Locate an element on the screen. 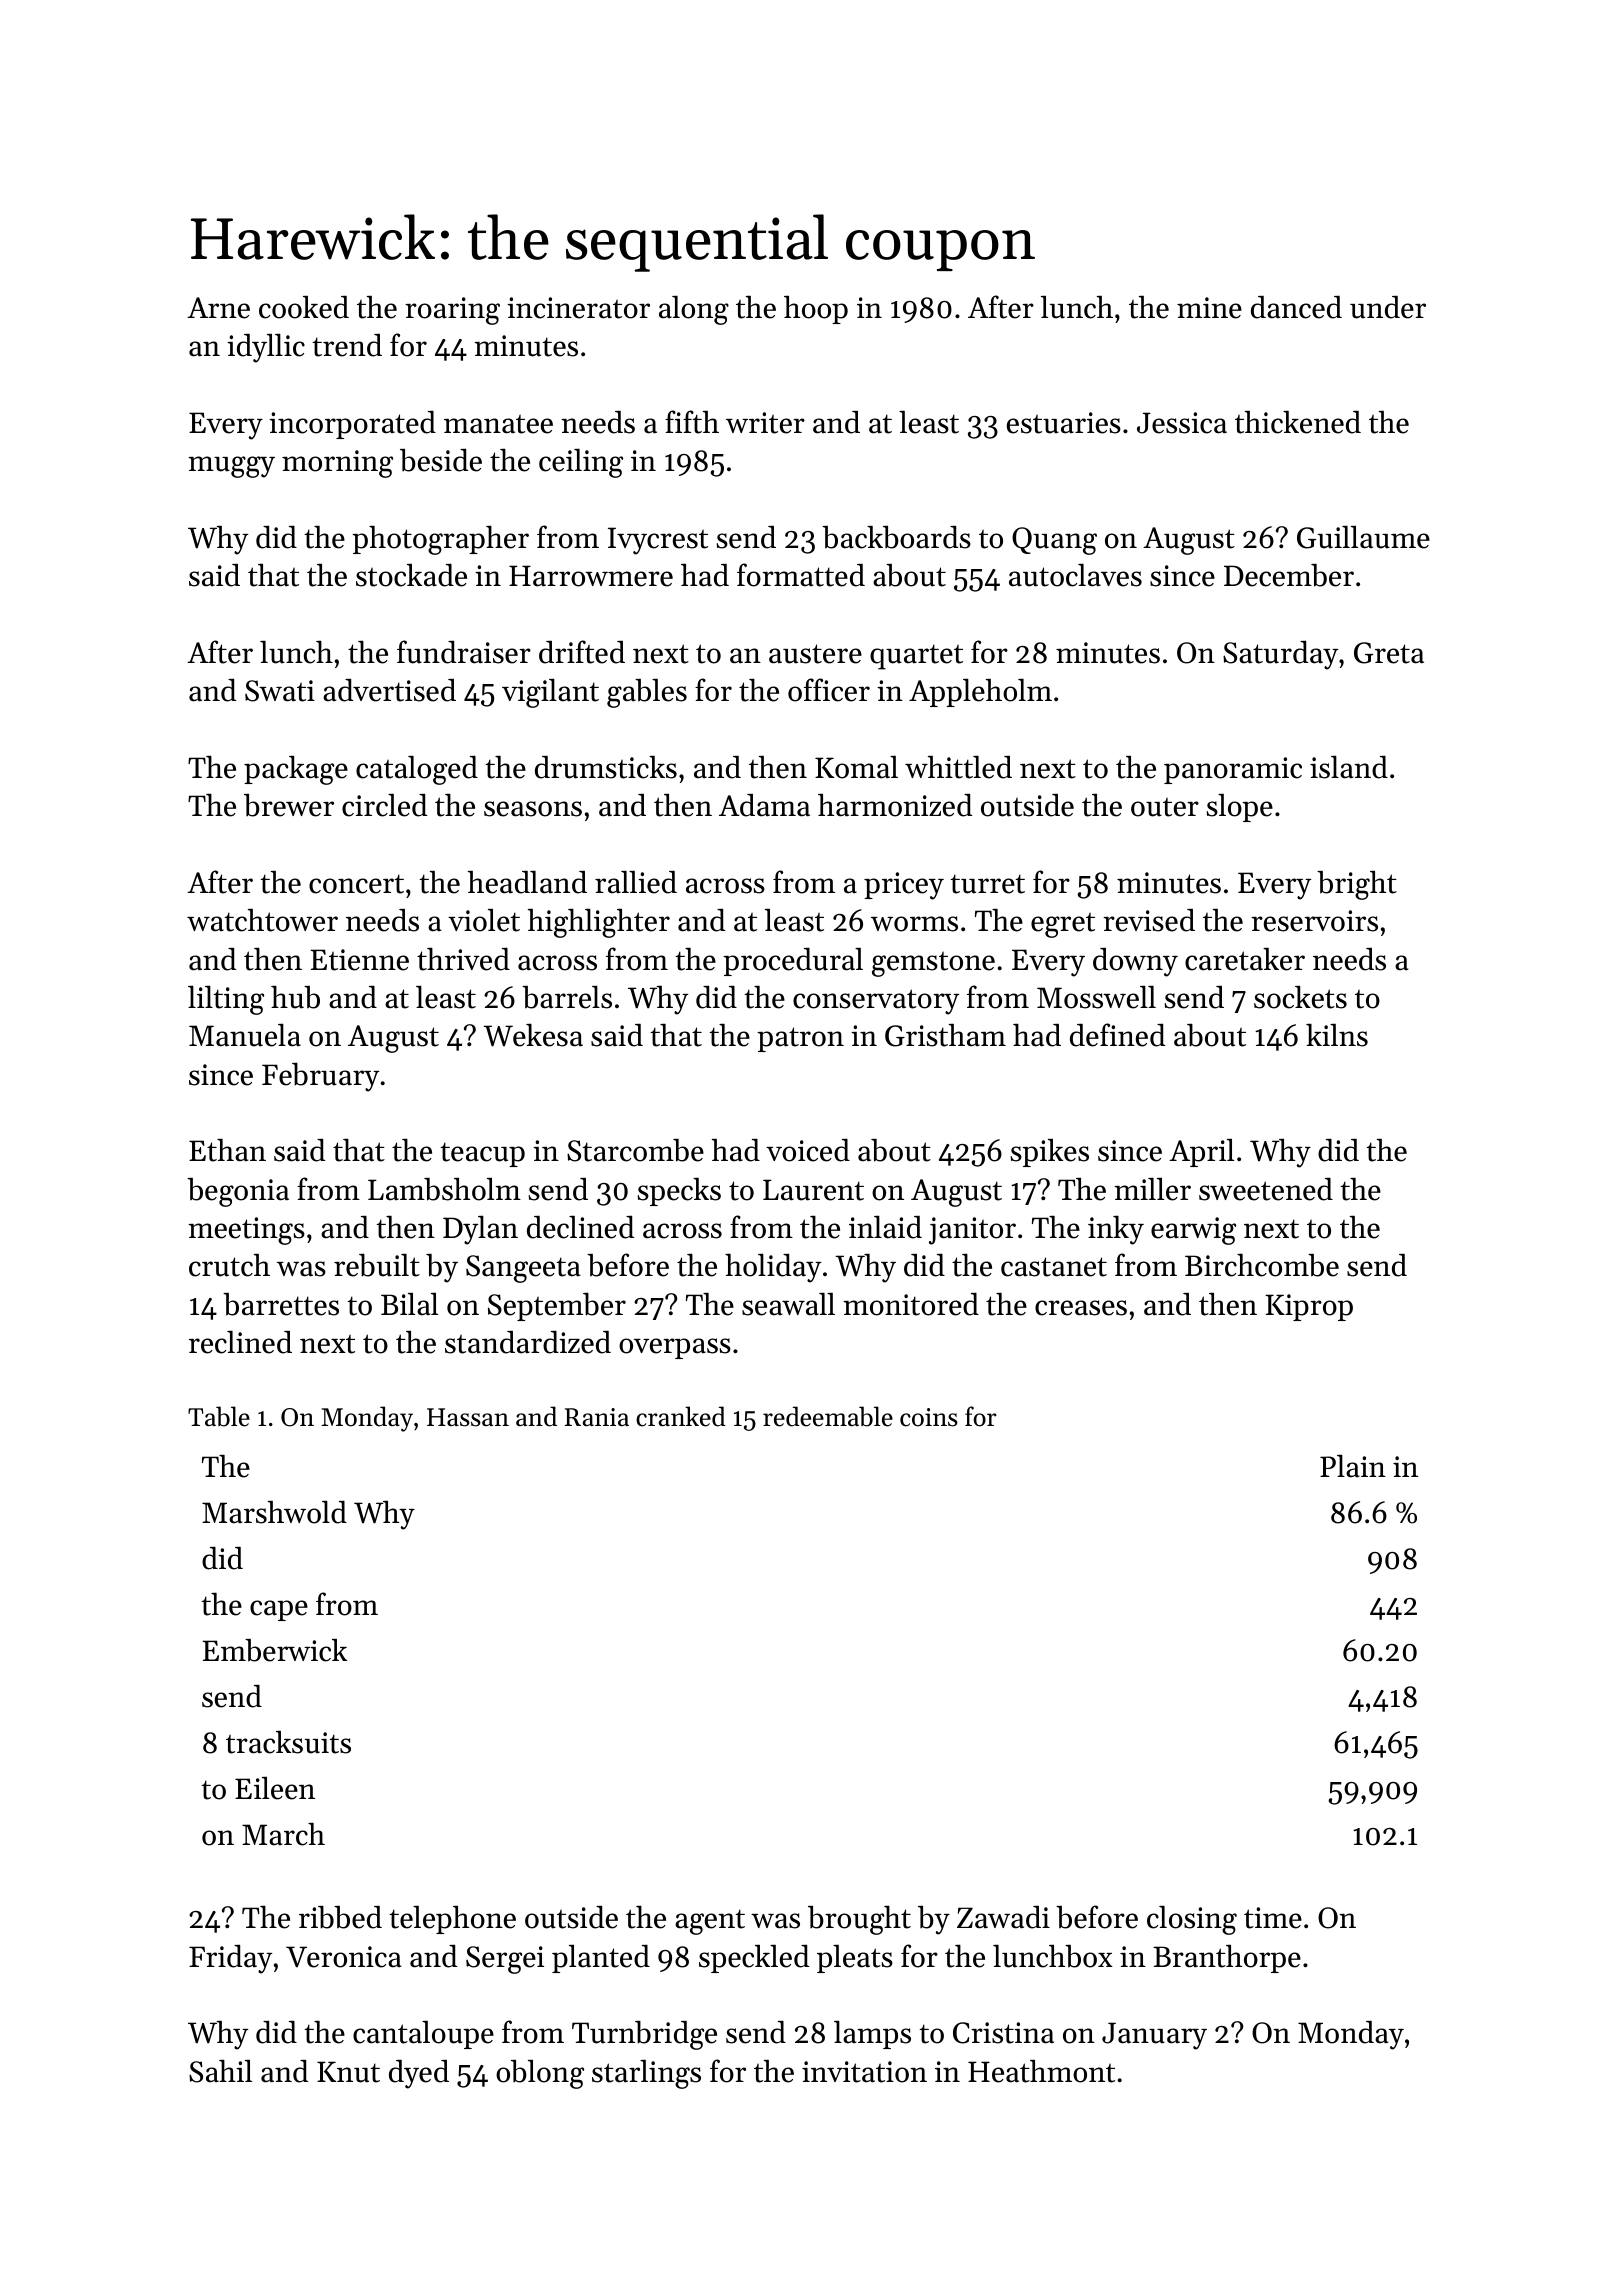  cooked is located at coordinates (304, 307).
